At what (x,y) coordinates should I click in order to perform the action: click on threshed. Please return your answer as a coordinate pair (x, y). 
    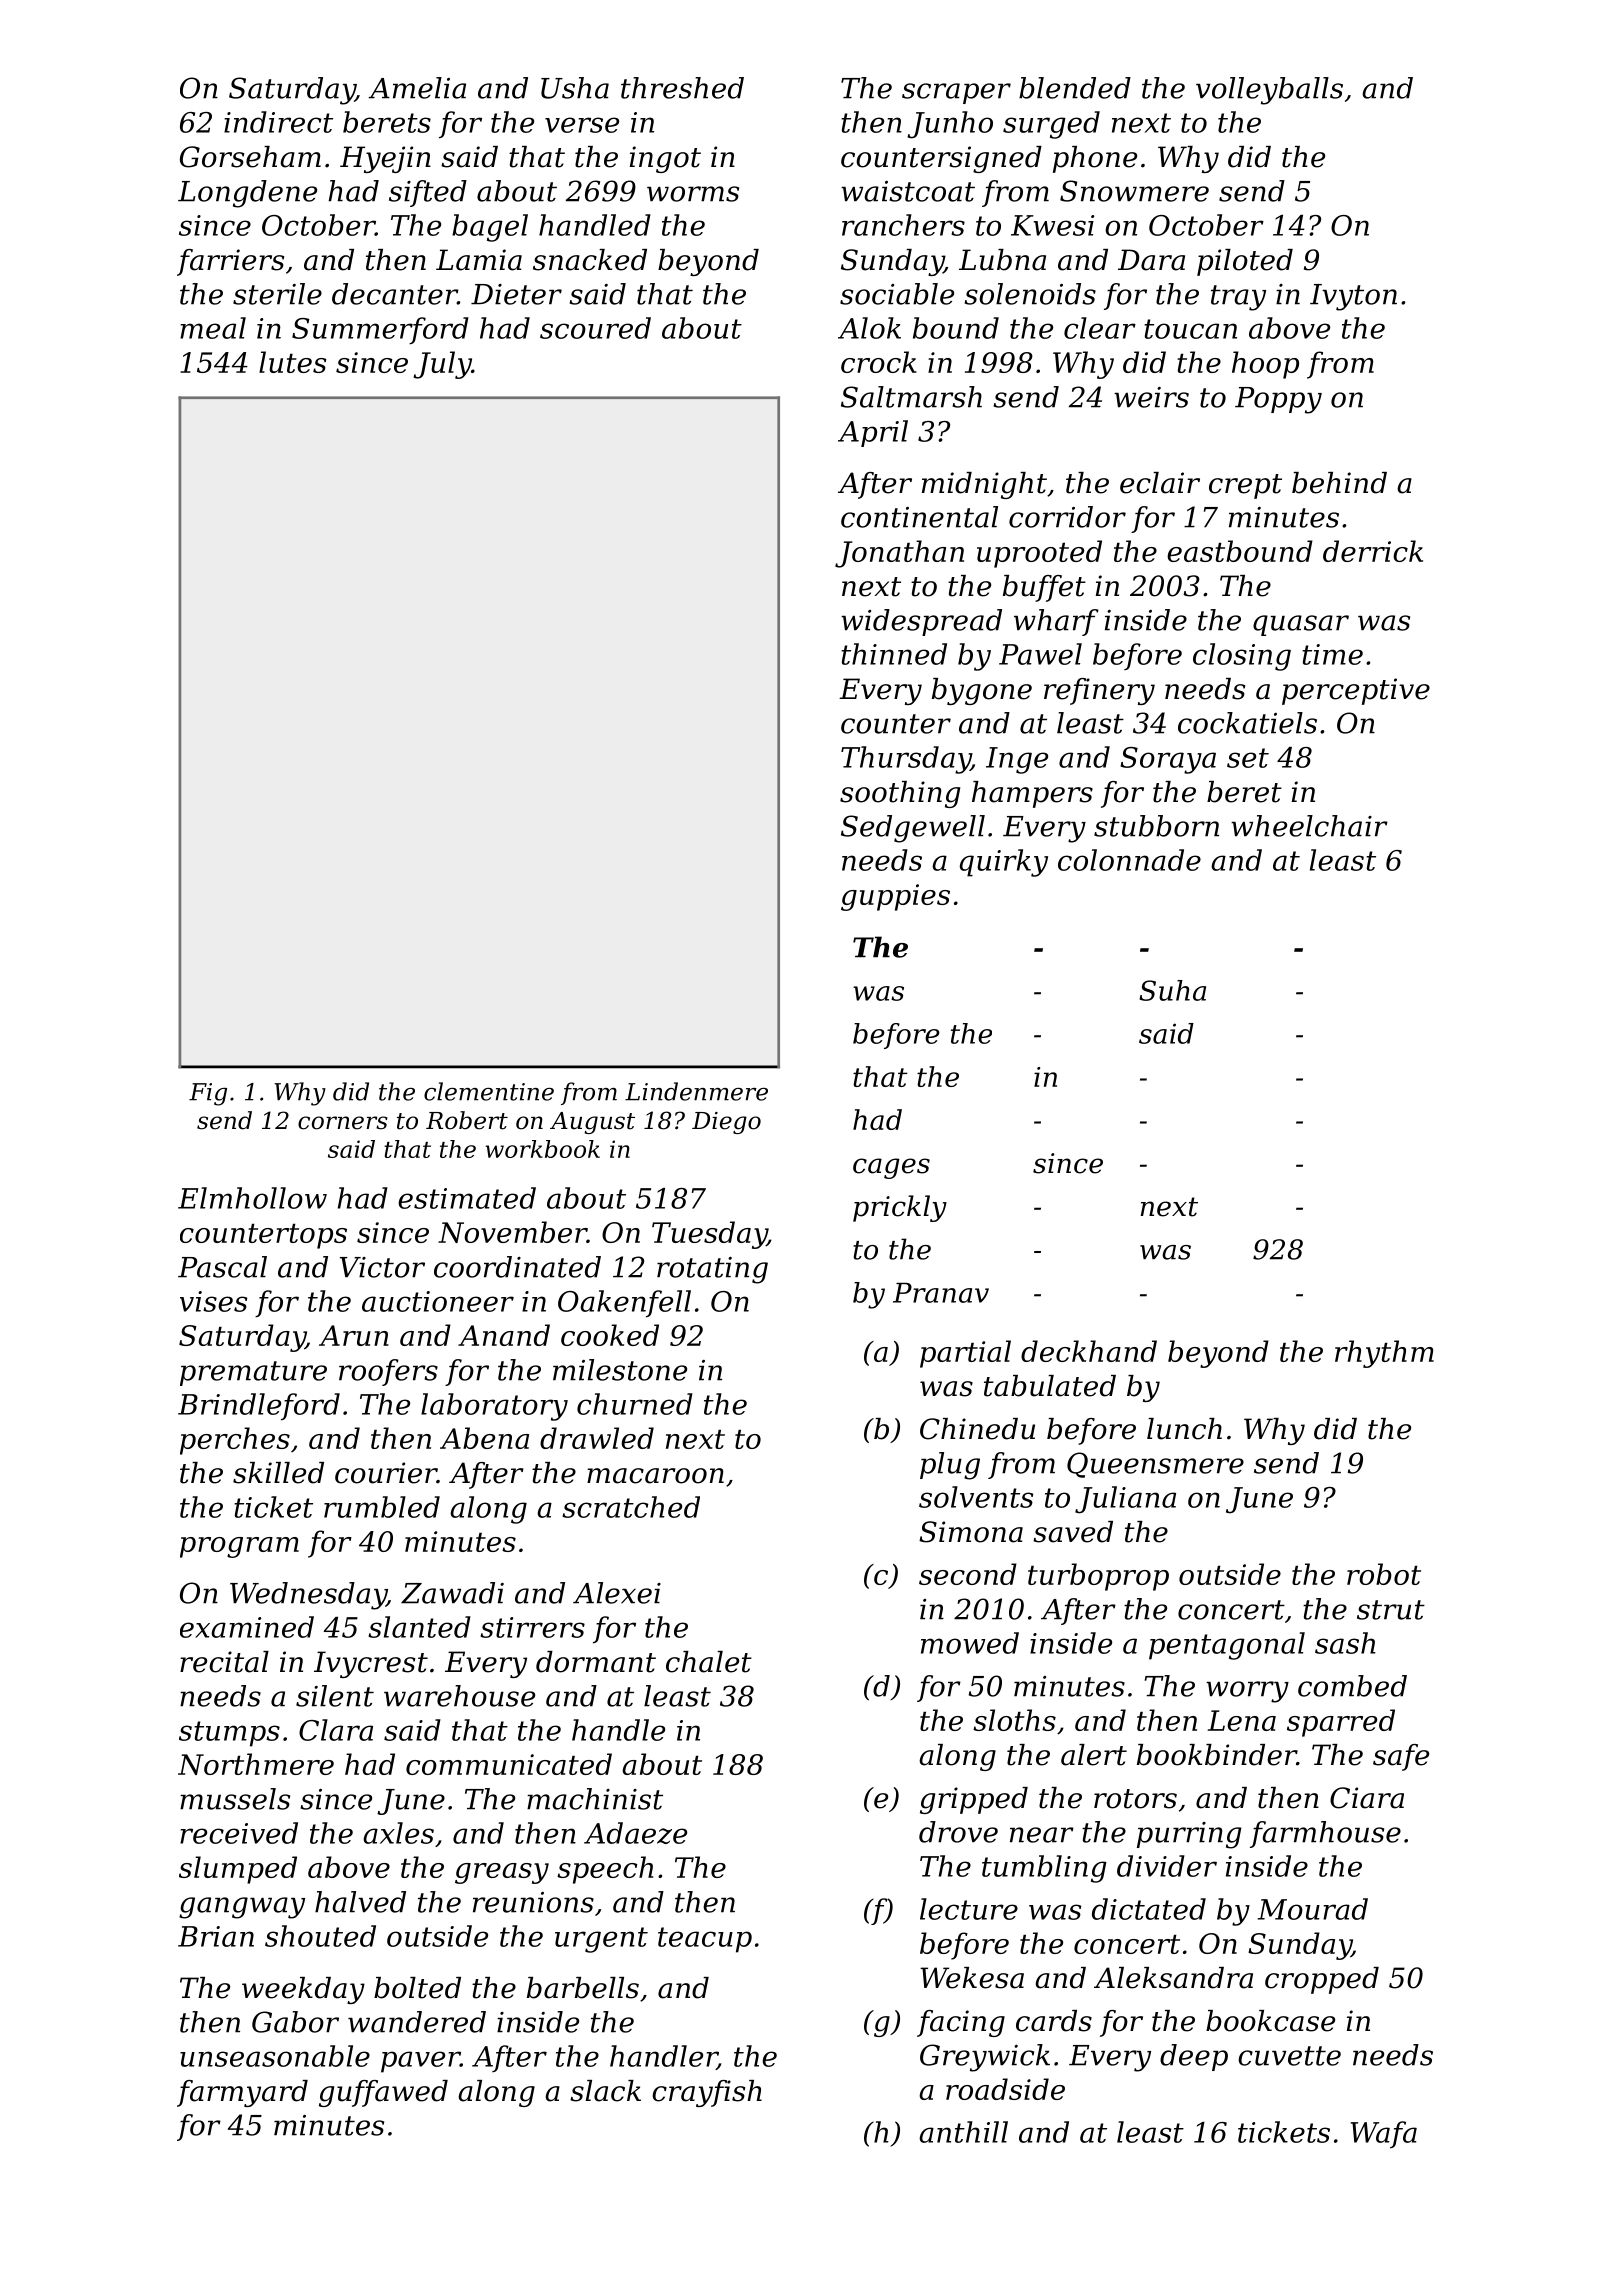
    Looking at the image, I should click on (682, 88).
